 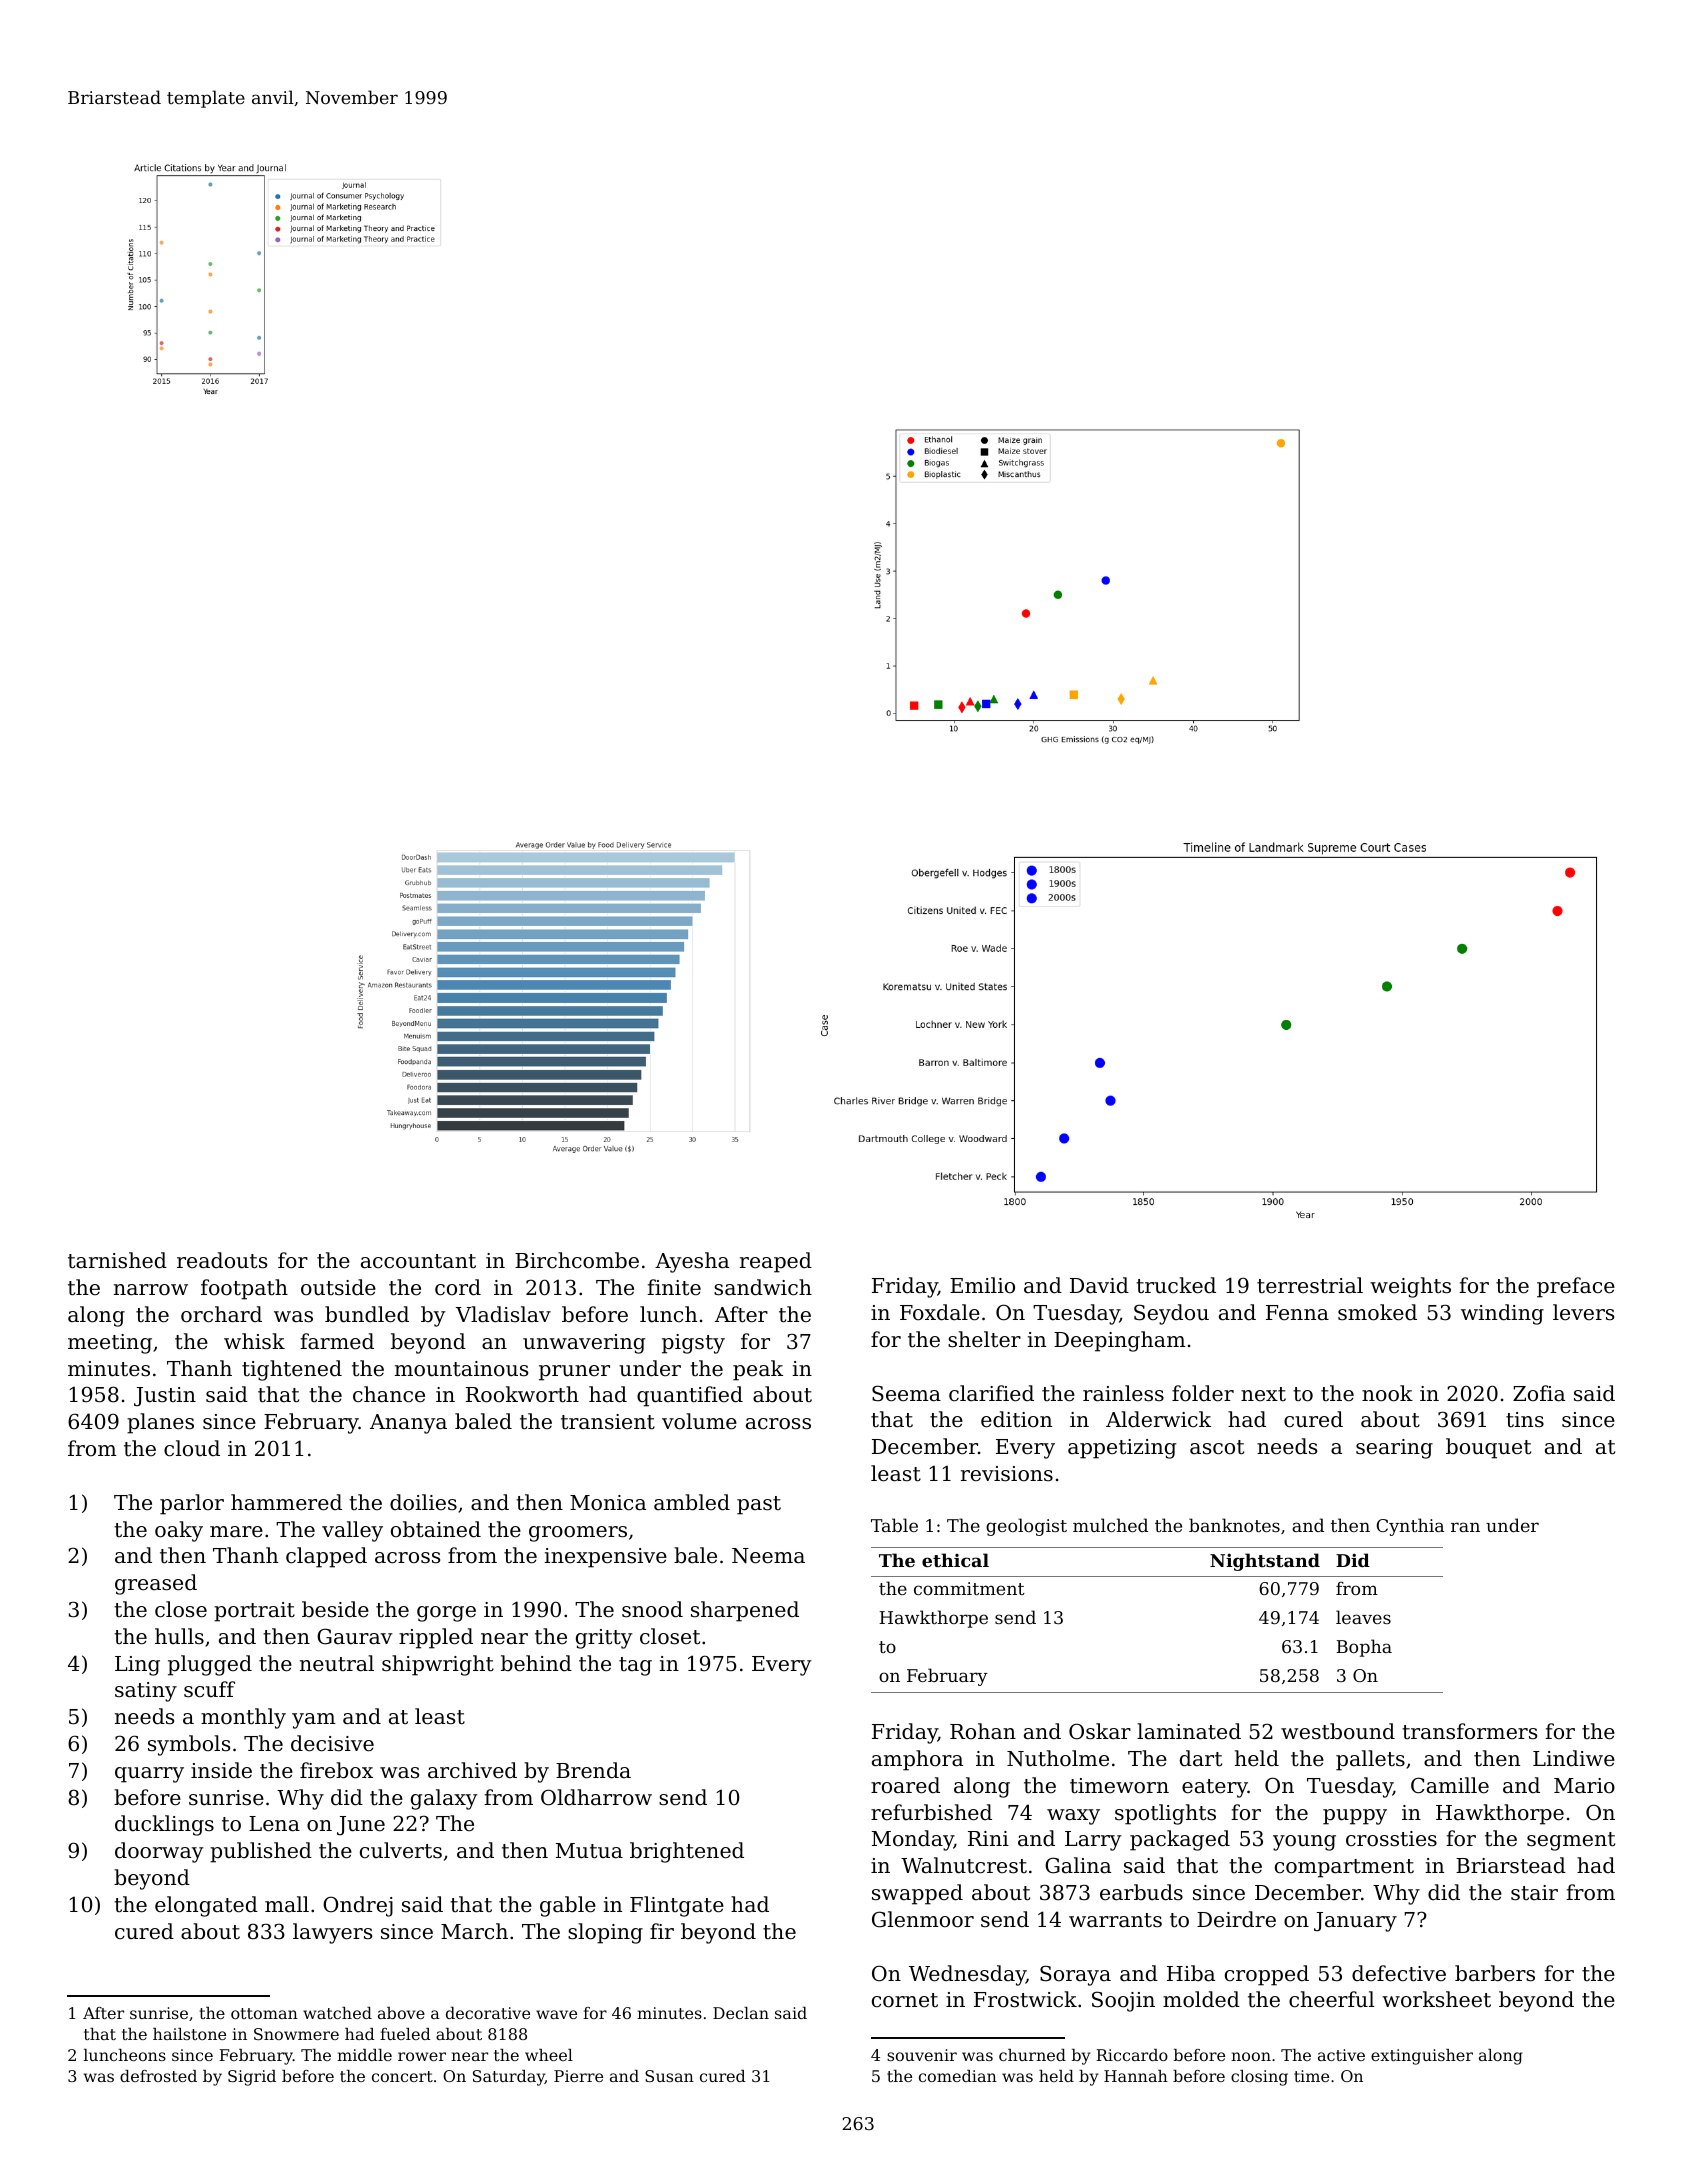 What do you see at coordinates (179, 1531) in the screenshot?
I see `oaky` at bounding box center [179, 1531].
